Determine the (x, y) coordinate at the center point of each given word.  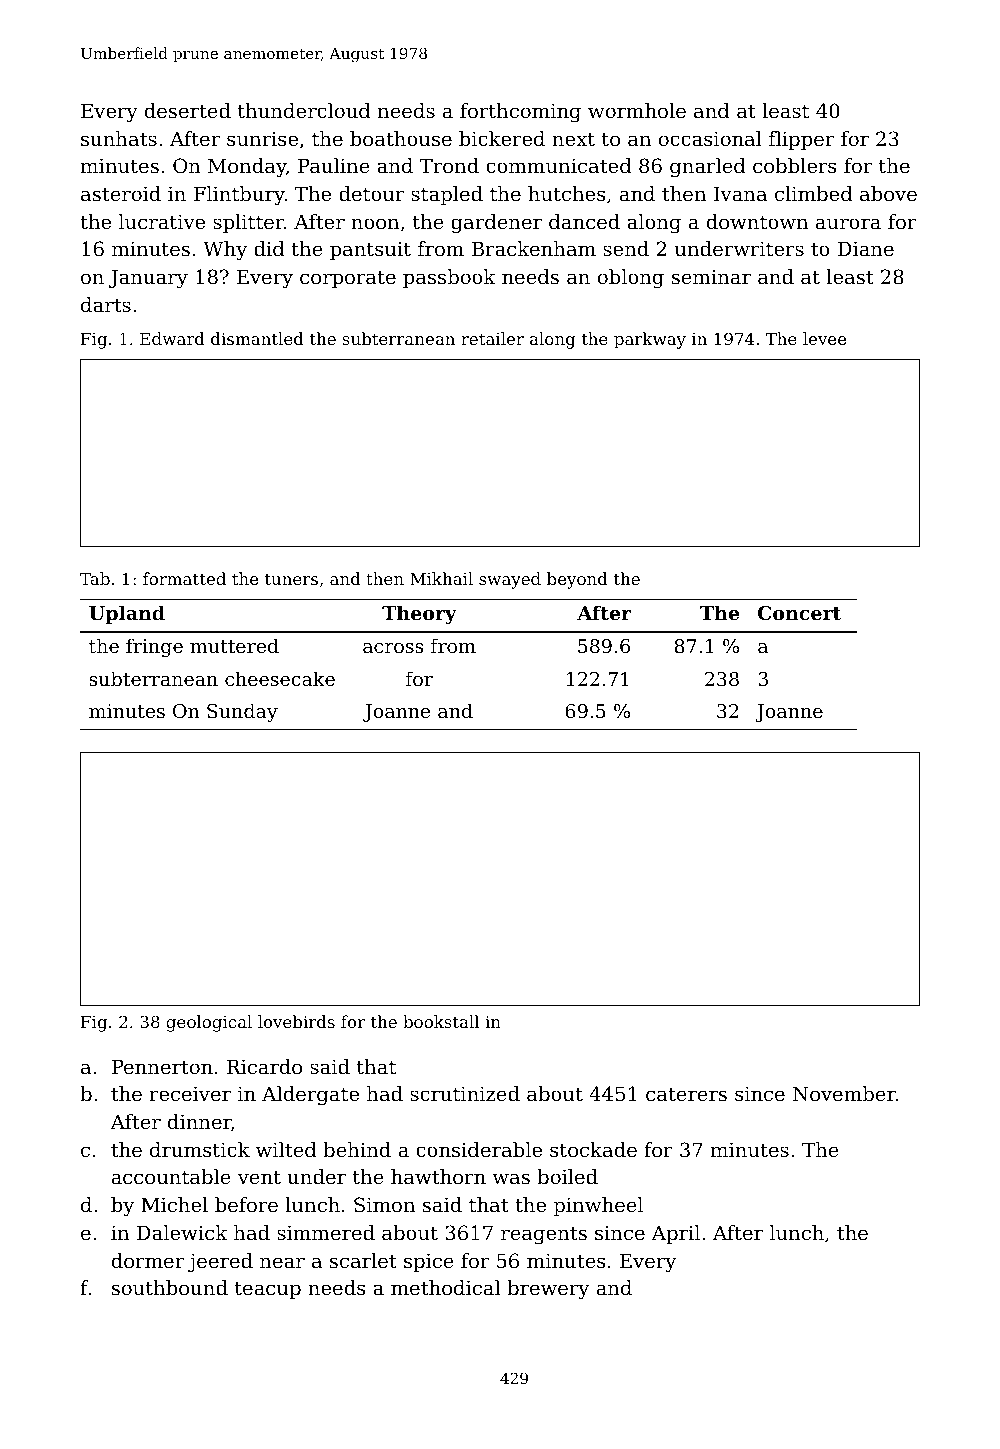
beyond (577, 580)
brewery (548, 1290)
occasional (710, 139)
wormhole (637, 111)
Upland (127, 614)
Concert (799, 613)
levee (824, 338)
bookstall (441, 1021)
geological (209, 1023)
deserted (188, 111)
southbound (170, 1288)
